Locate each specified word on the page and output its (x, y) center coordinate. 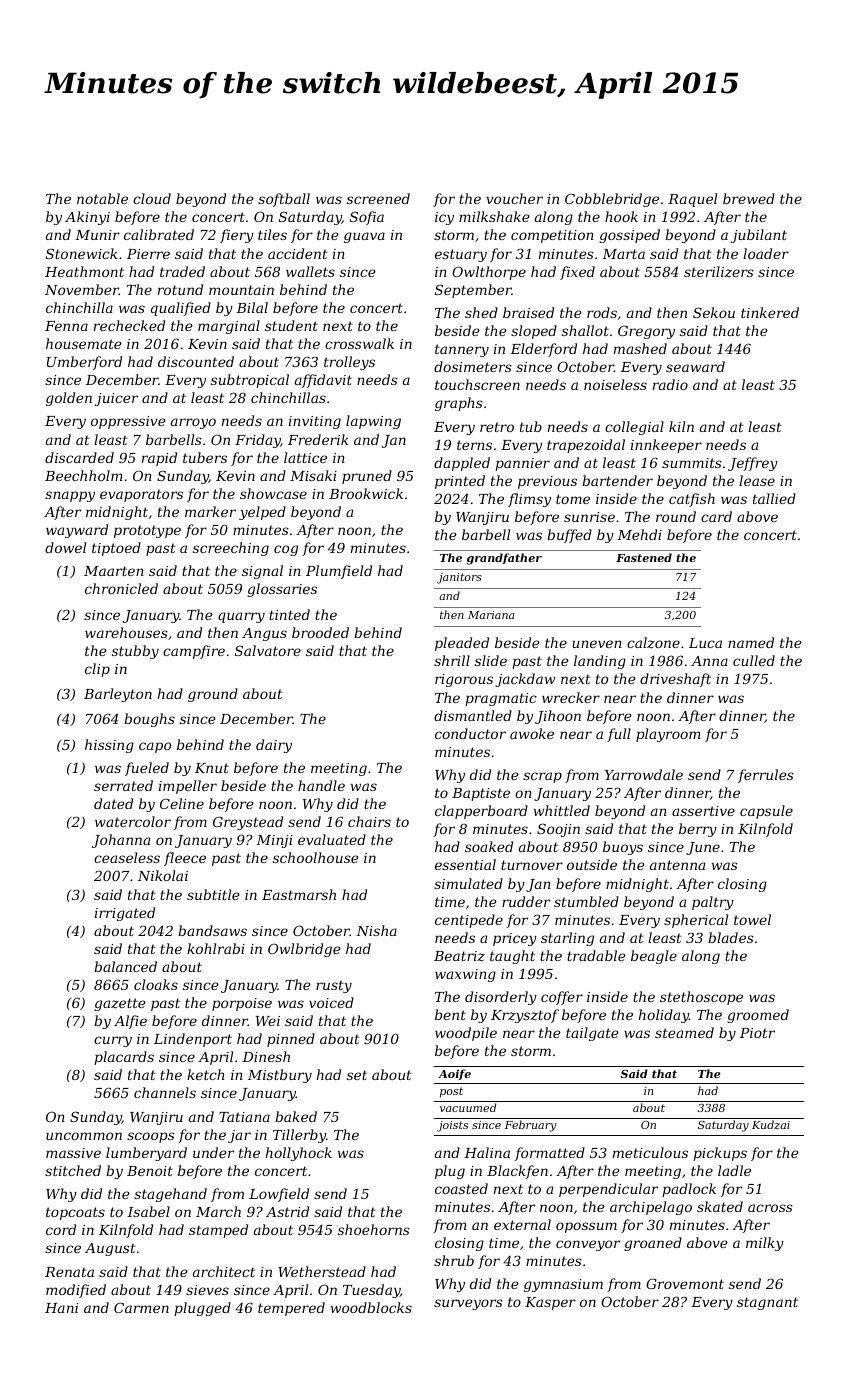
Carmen (141, 1307)
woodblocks (371, 1307)
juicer (116, 399)
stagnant (767, 1303)
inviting (315, 422)
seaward (695, 366)
